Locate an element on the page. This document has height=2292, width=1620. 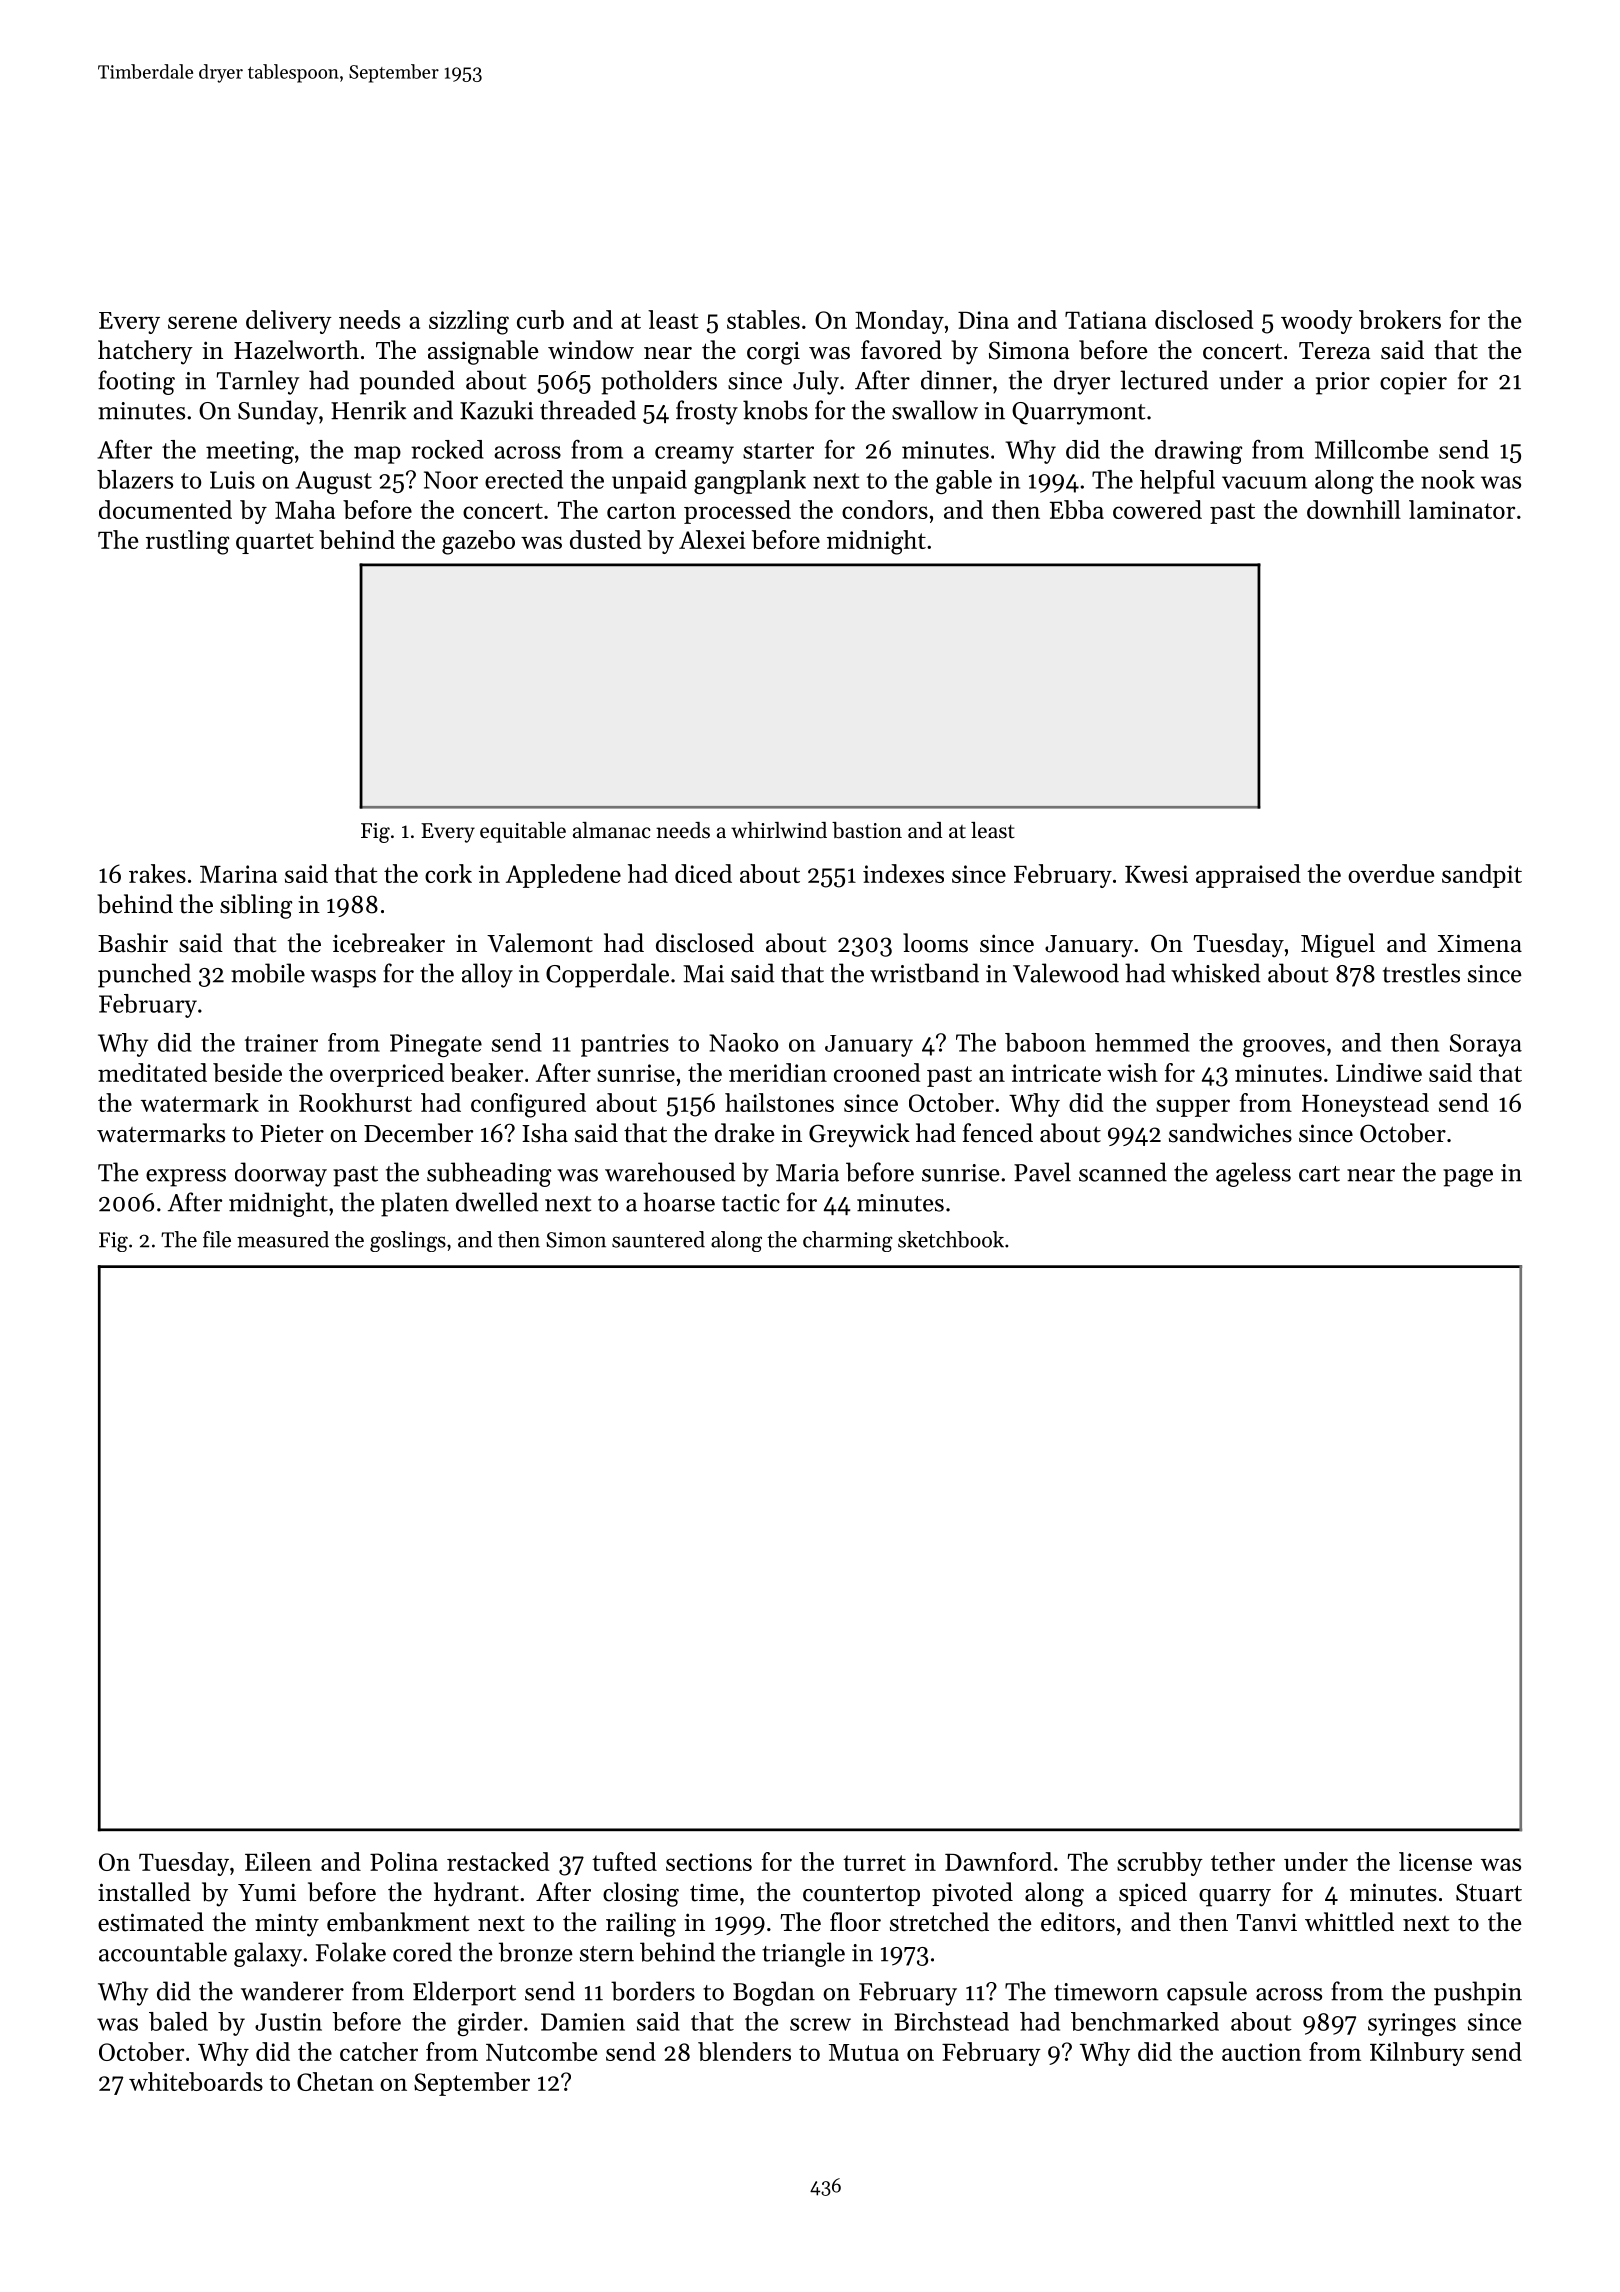
page is located at coordinates (1468, 1178).
